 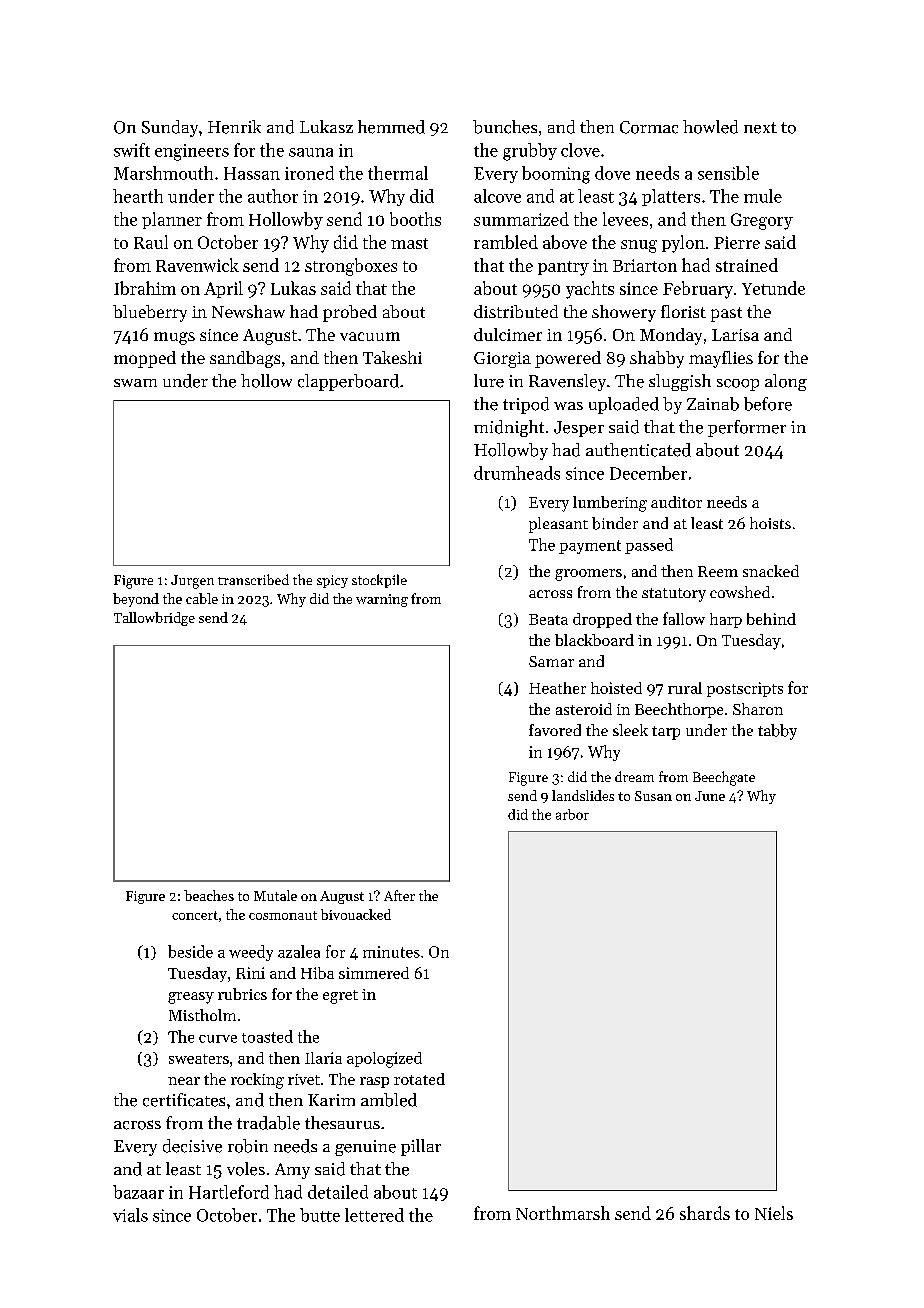 I want to click on Raul, so click(x=151, y=242).
